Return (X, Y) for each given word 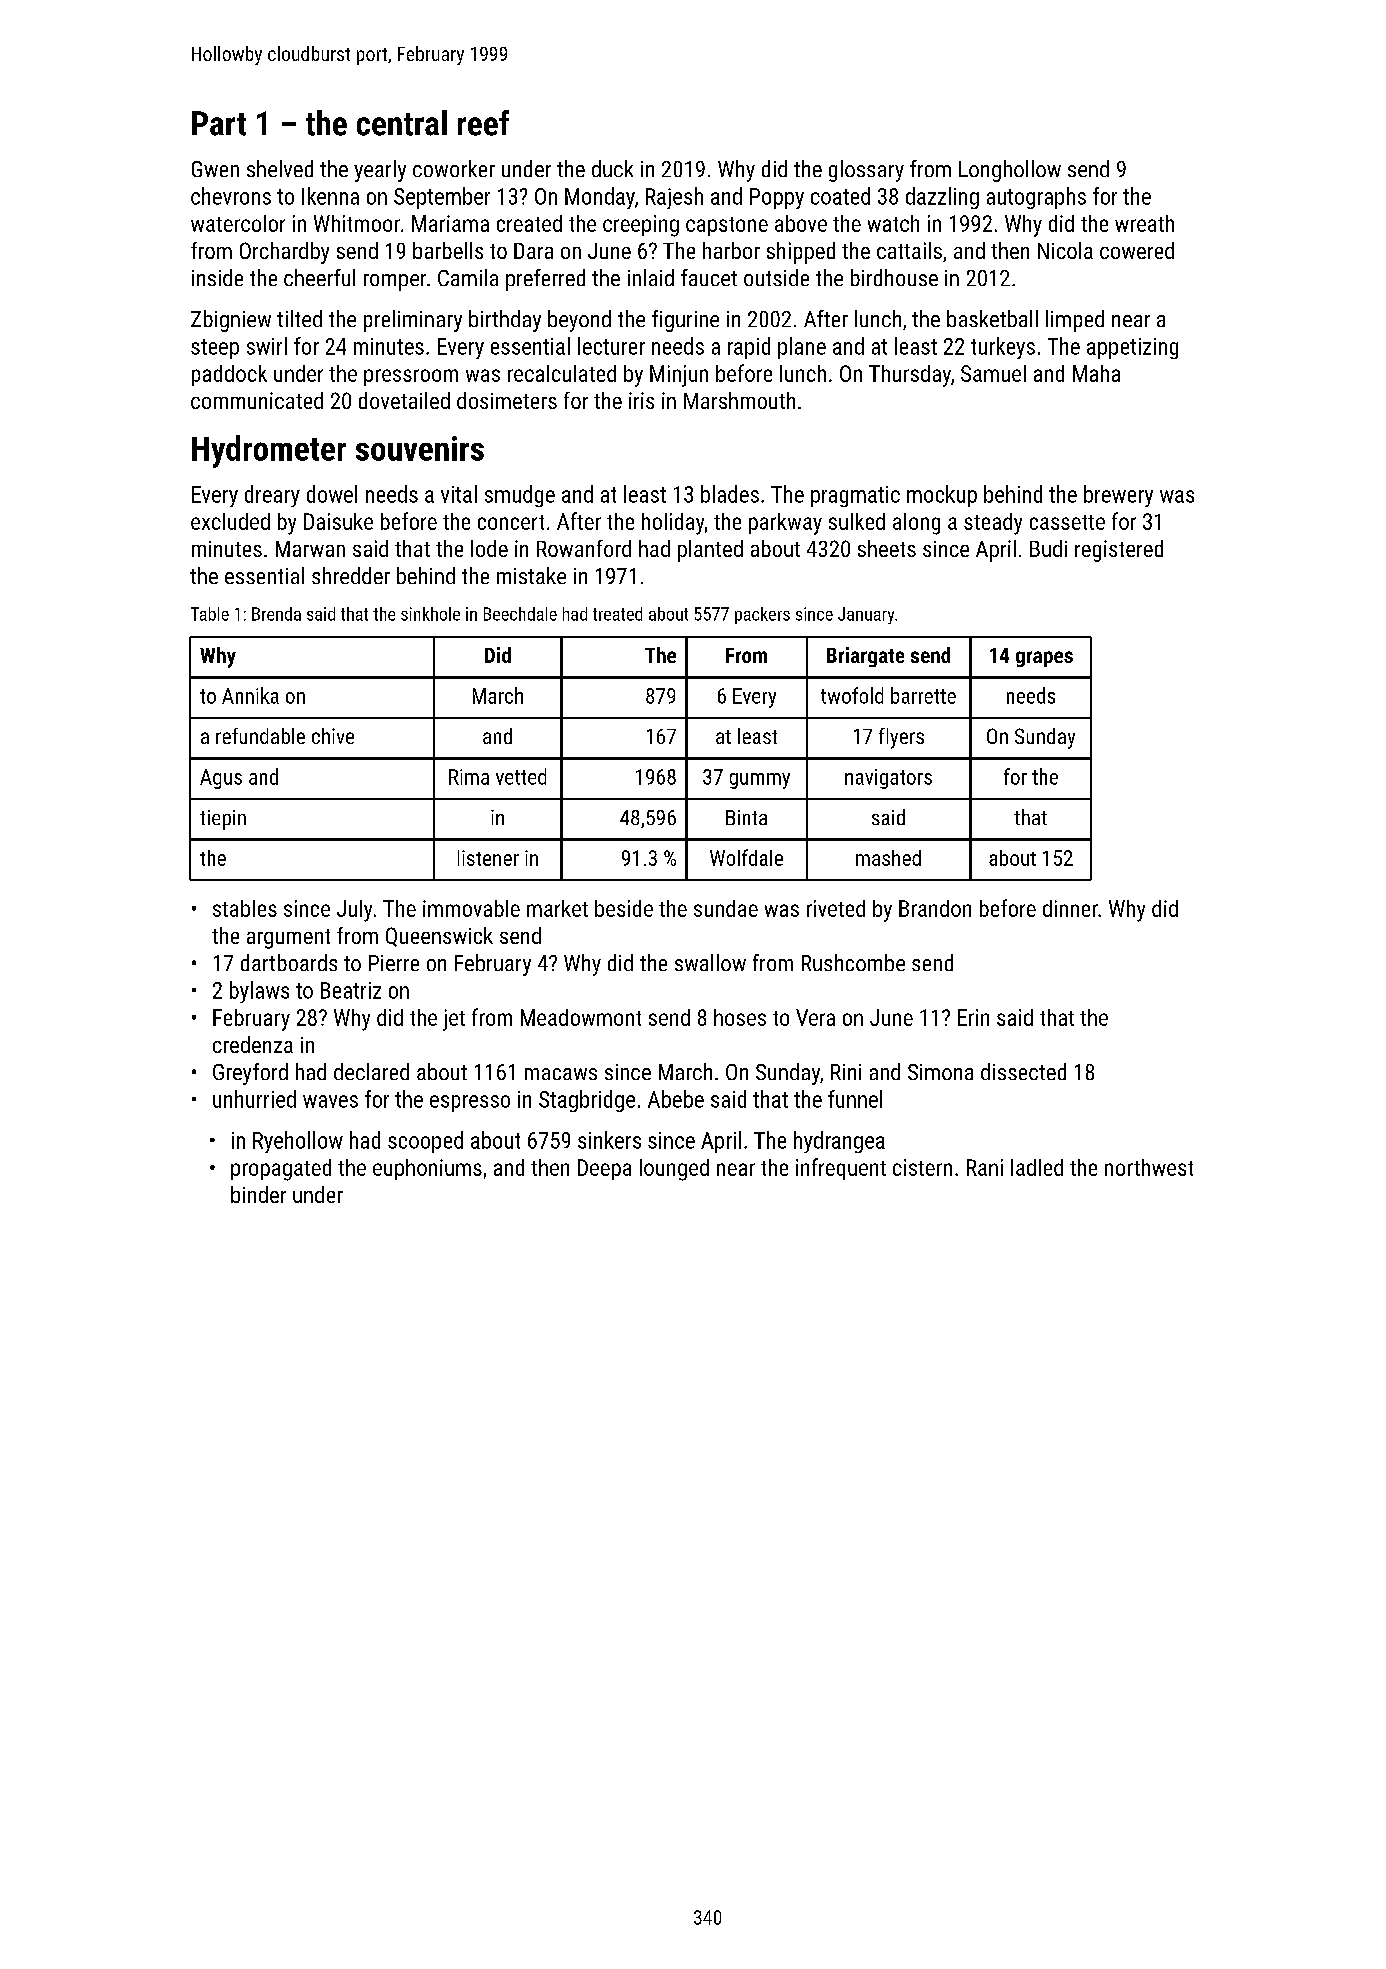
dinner (1070, 908)
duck (612, 168)
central (402, 123)
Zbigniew (231, 321)
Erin (973, 1017)
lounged (674, 1170)
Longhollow (1010, 171)
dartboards (289, 962)
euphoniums (427, 1169)
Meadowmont (581, 1017)
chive (333, 736)
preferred (545, 280)
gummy (760, 781)
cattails (909, 250)
